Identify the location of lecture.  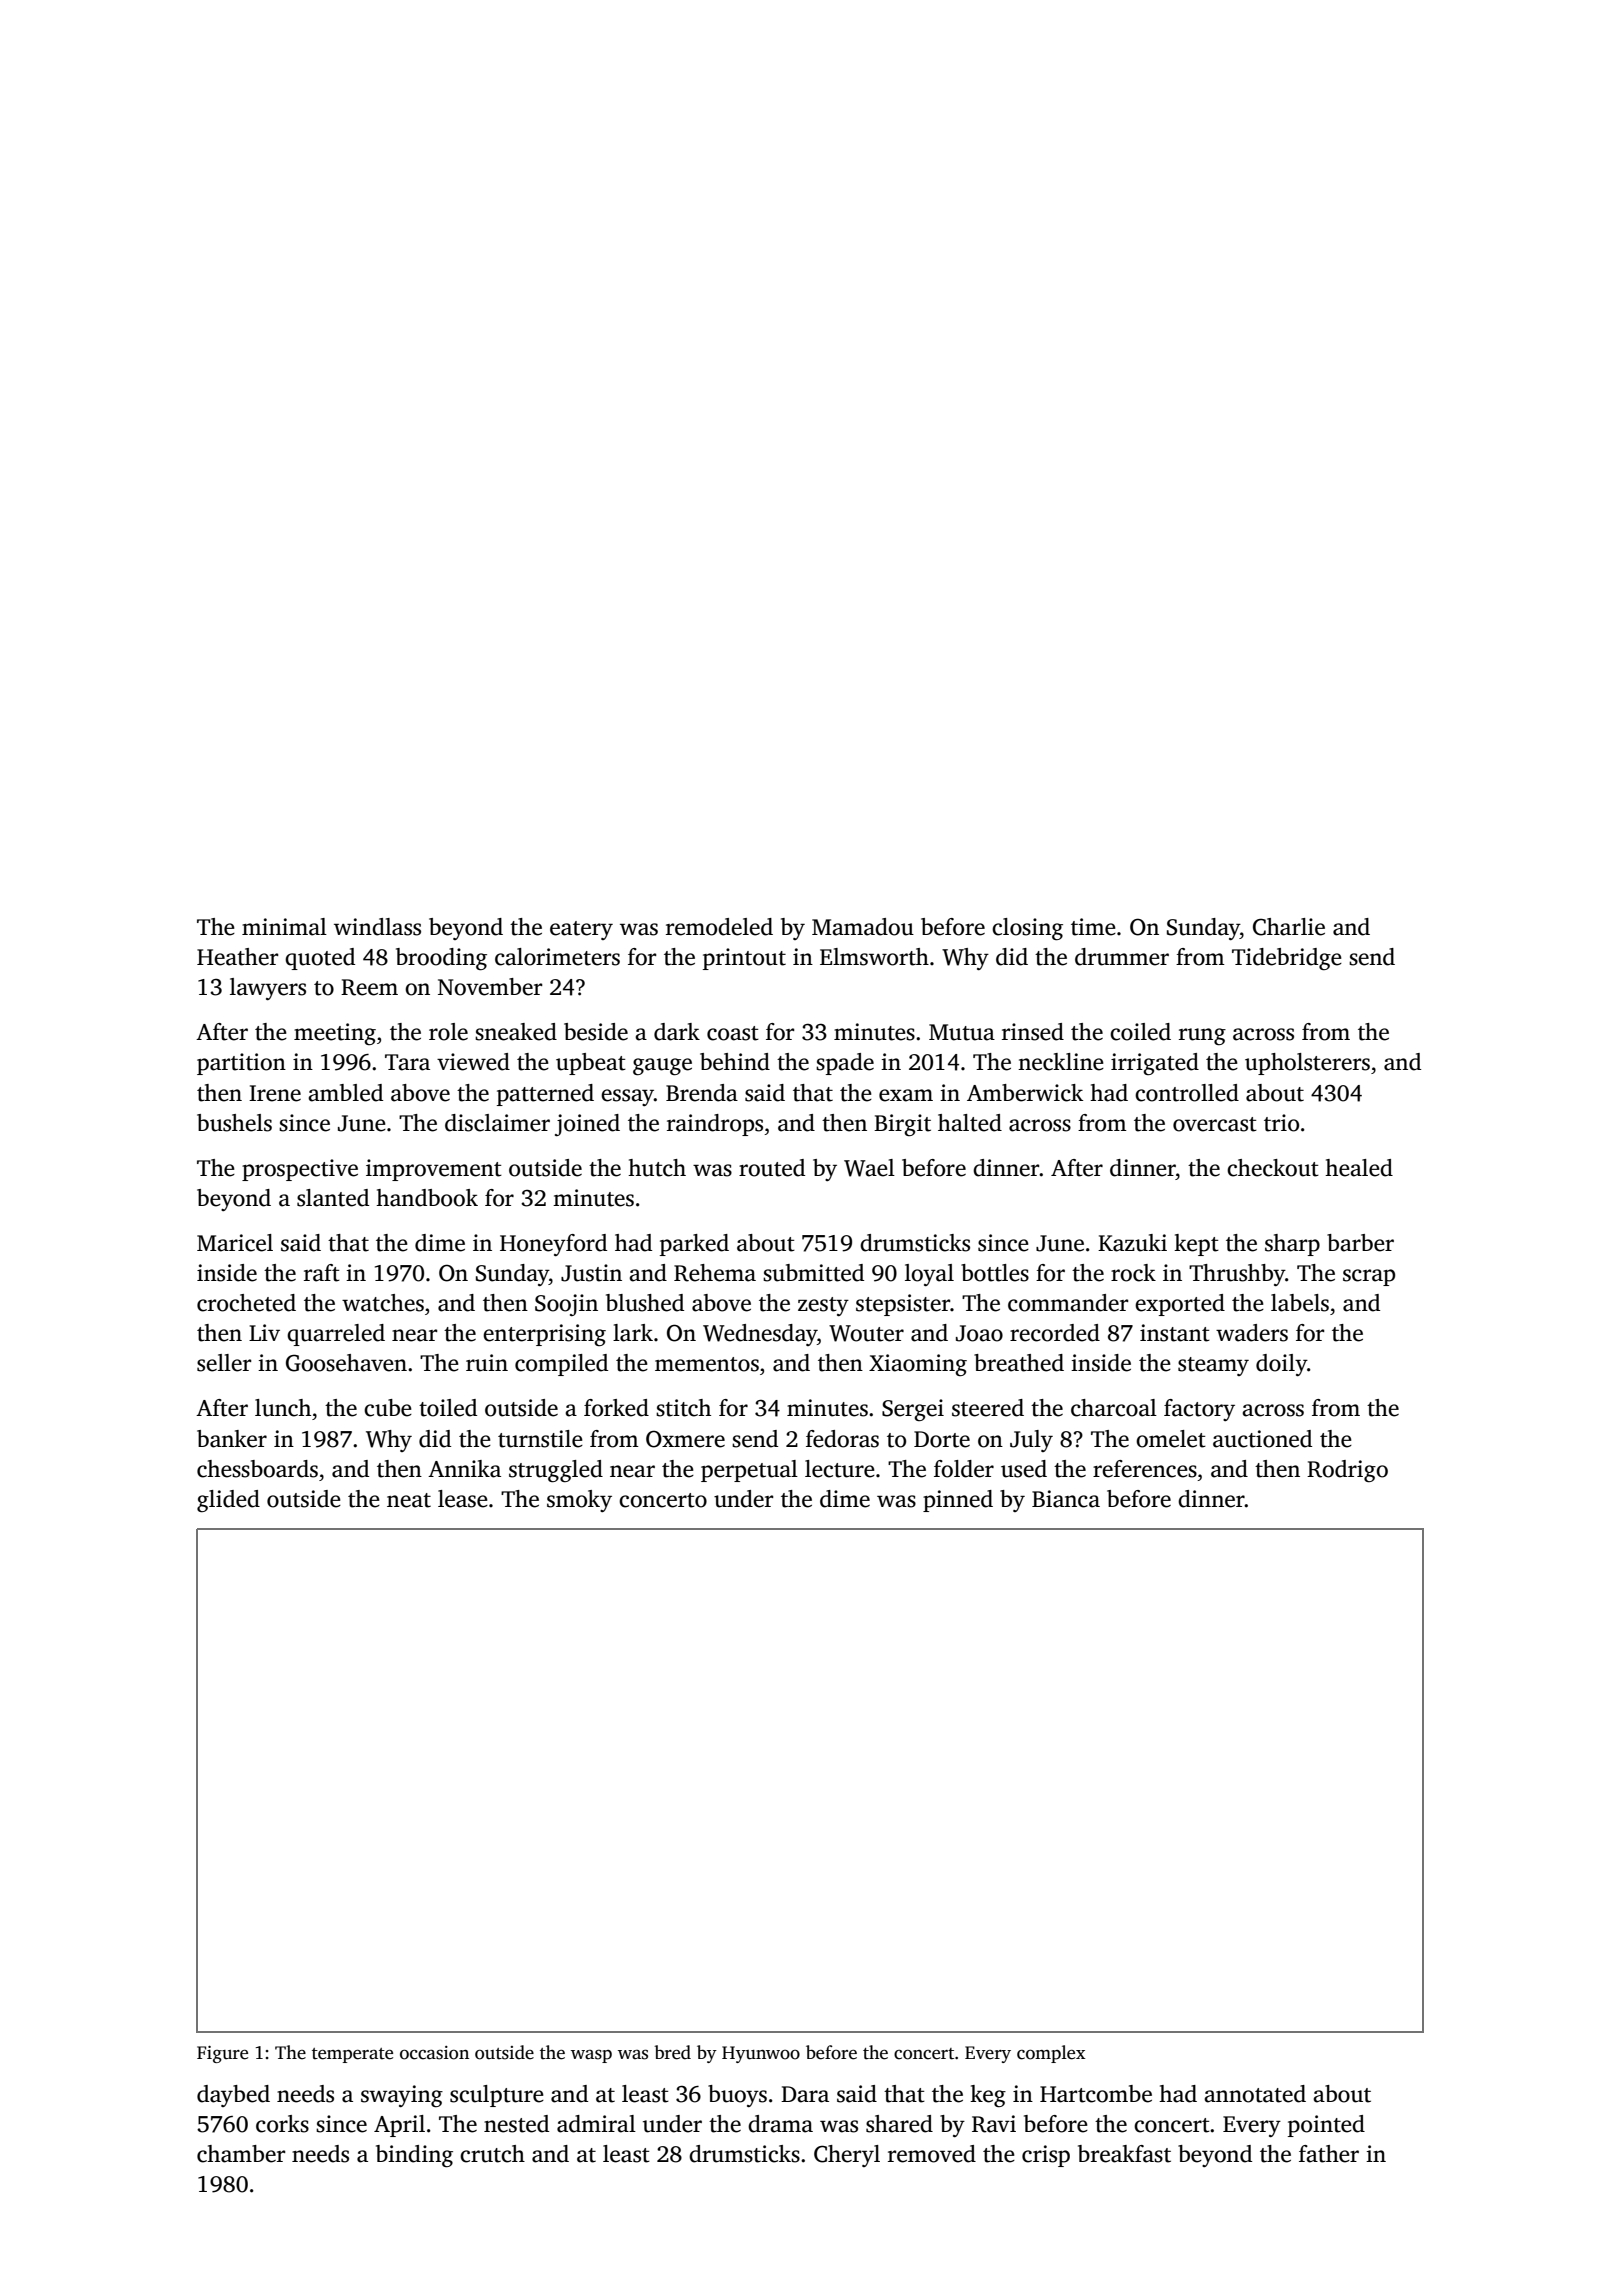
(840, 1469).
